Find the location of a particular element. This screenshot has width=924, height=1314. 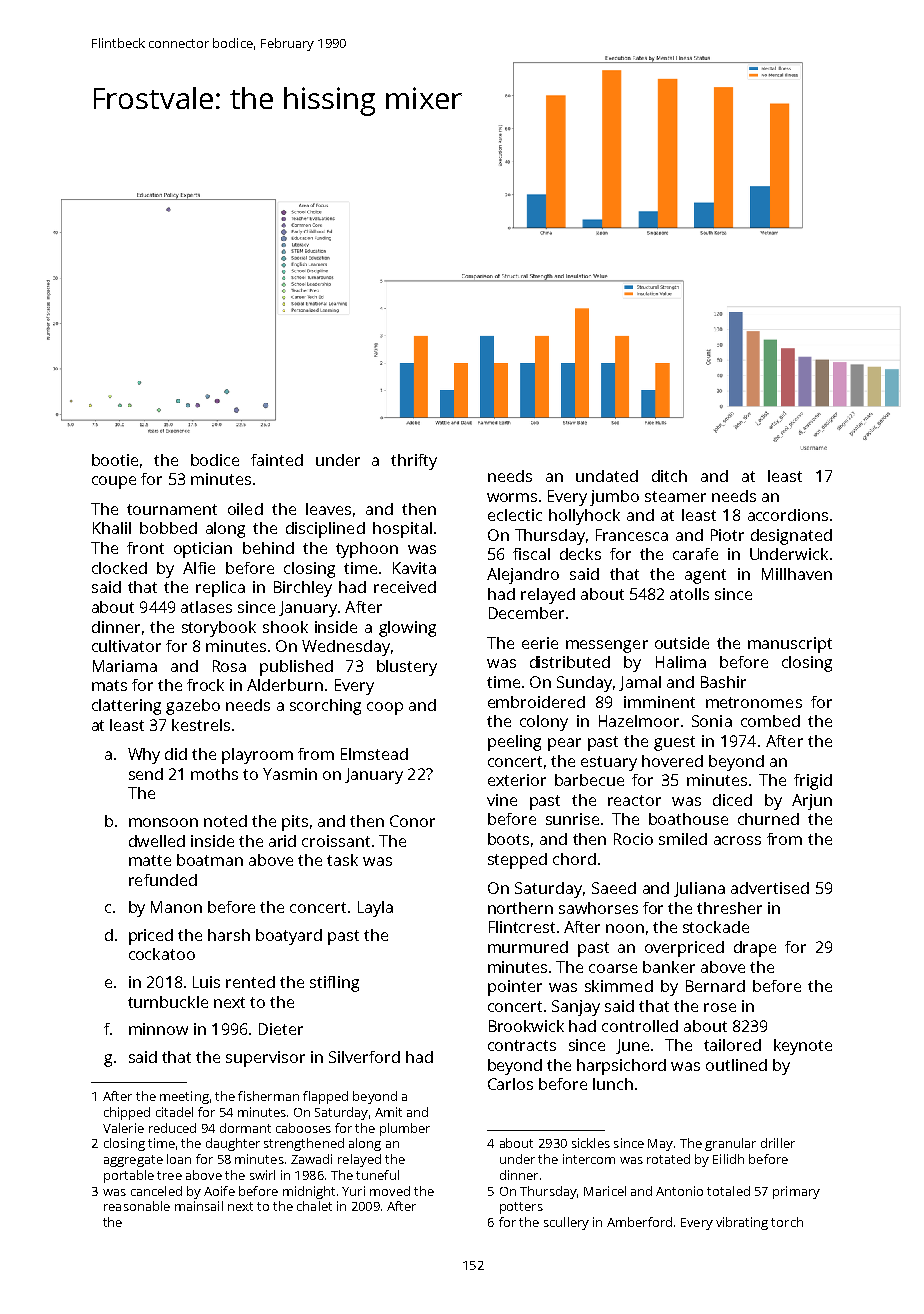

bootie is located at coordinates (115, 460).
